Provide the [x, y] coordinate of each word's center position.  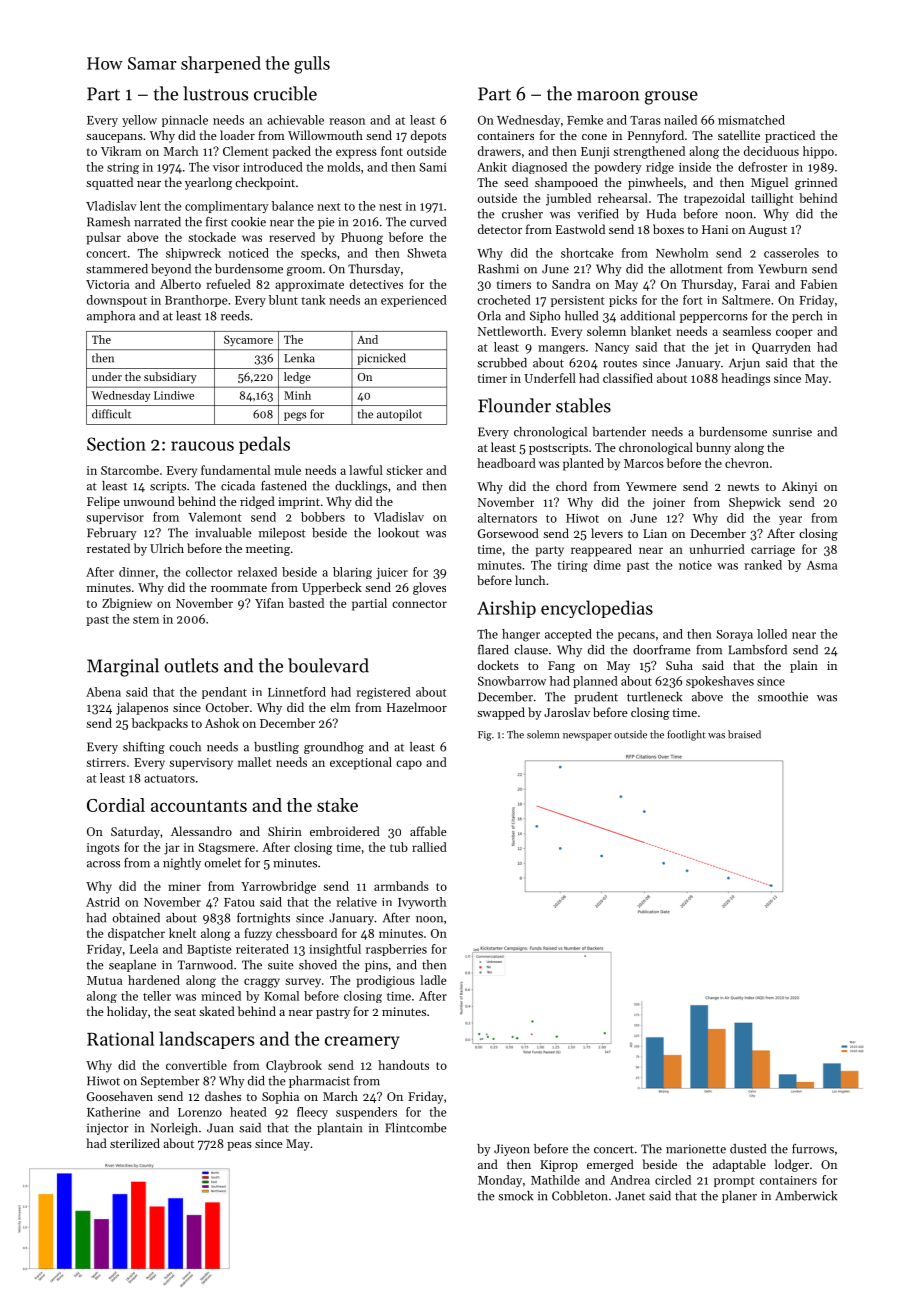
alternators [507, 518]
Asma [822, 565]
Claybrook [294, 1066]
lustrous [215, 93]
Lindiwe [174, 395]
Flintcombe [416, 1128]
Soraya [734, 635]
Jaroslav [567, 712]
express [356, 154]
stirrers [106, 762]
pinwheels [655, 183]
